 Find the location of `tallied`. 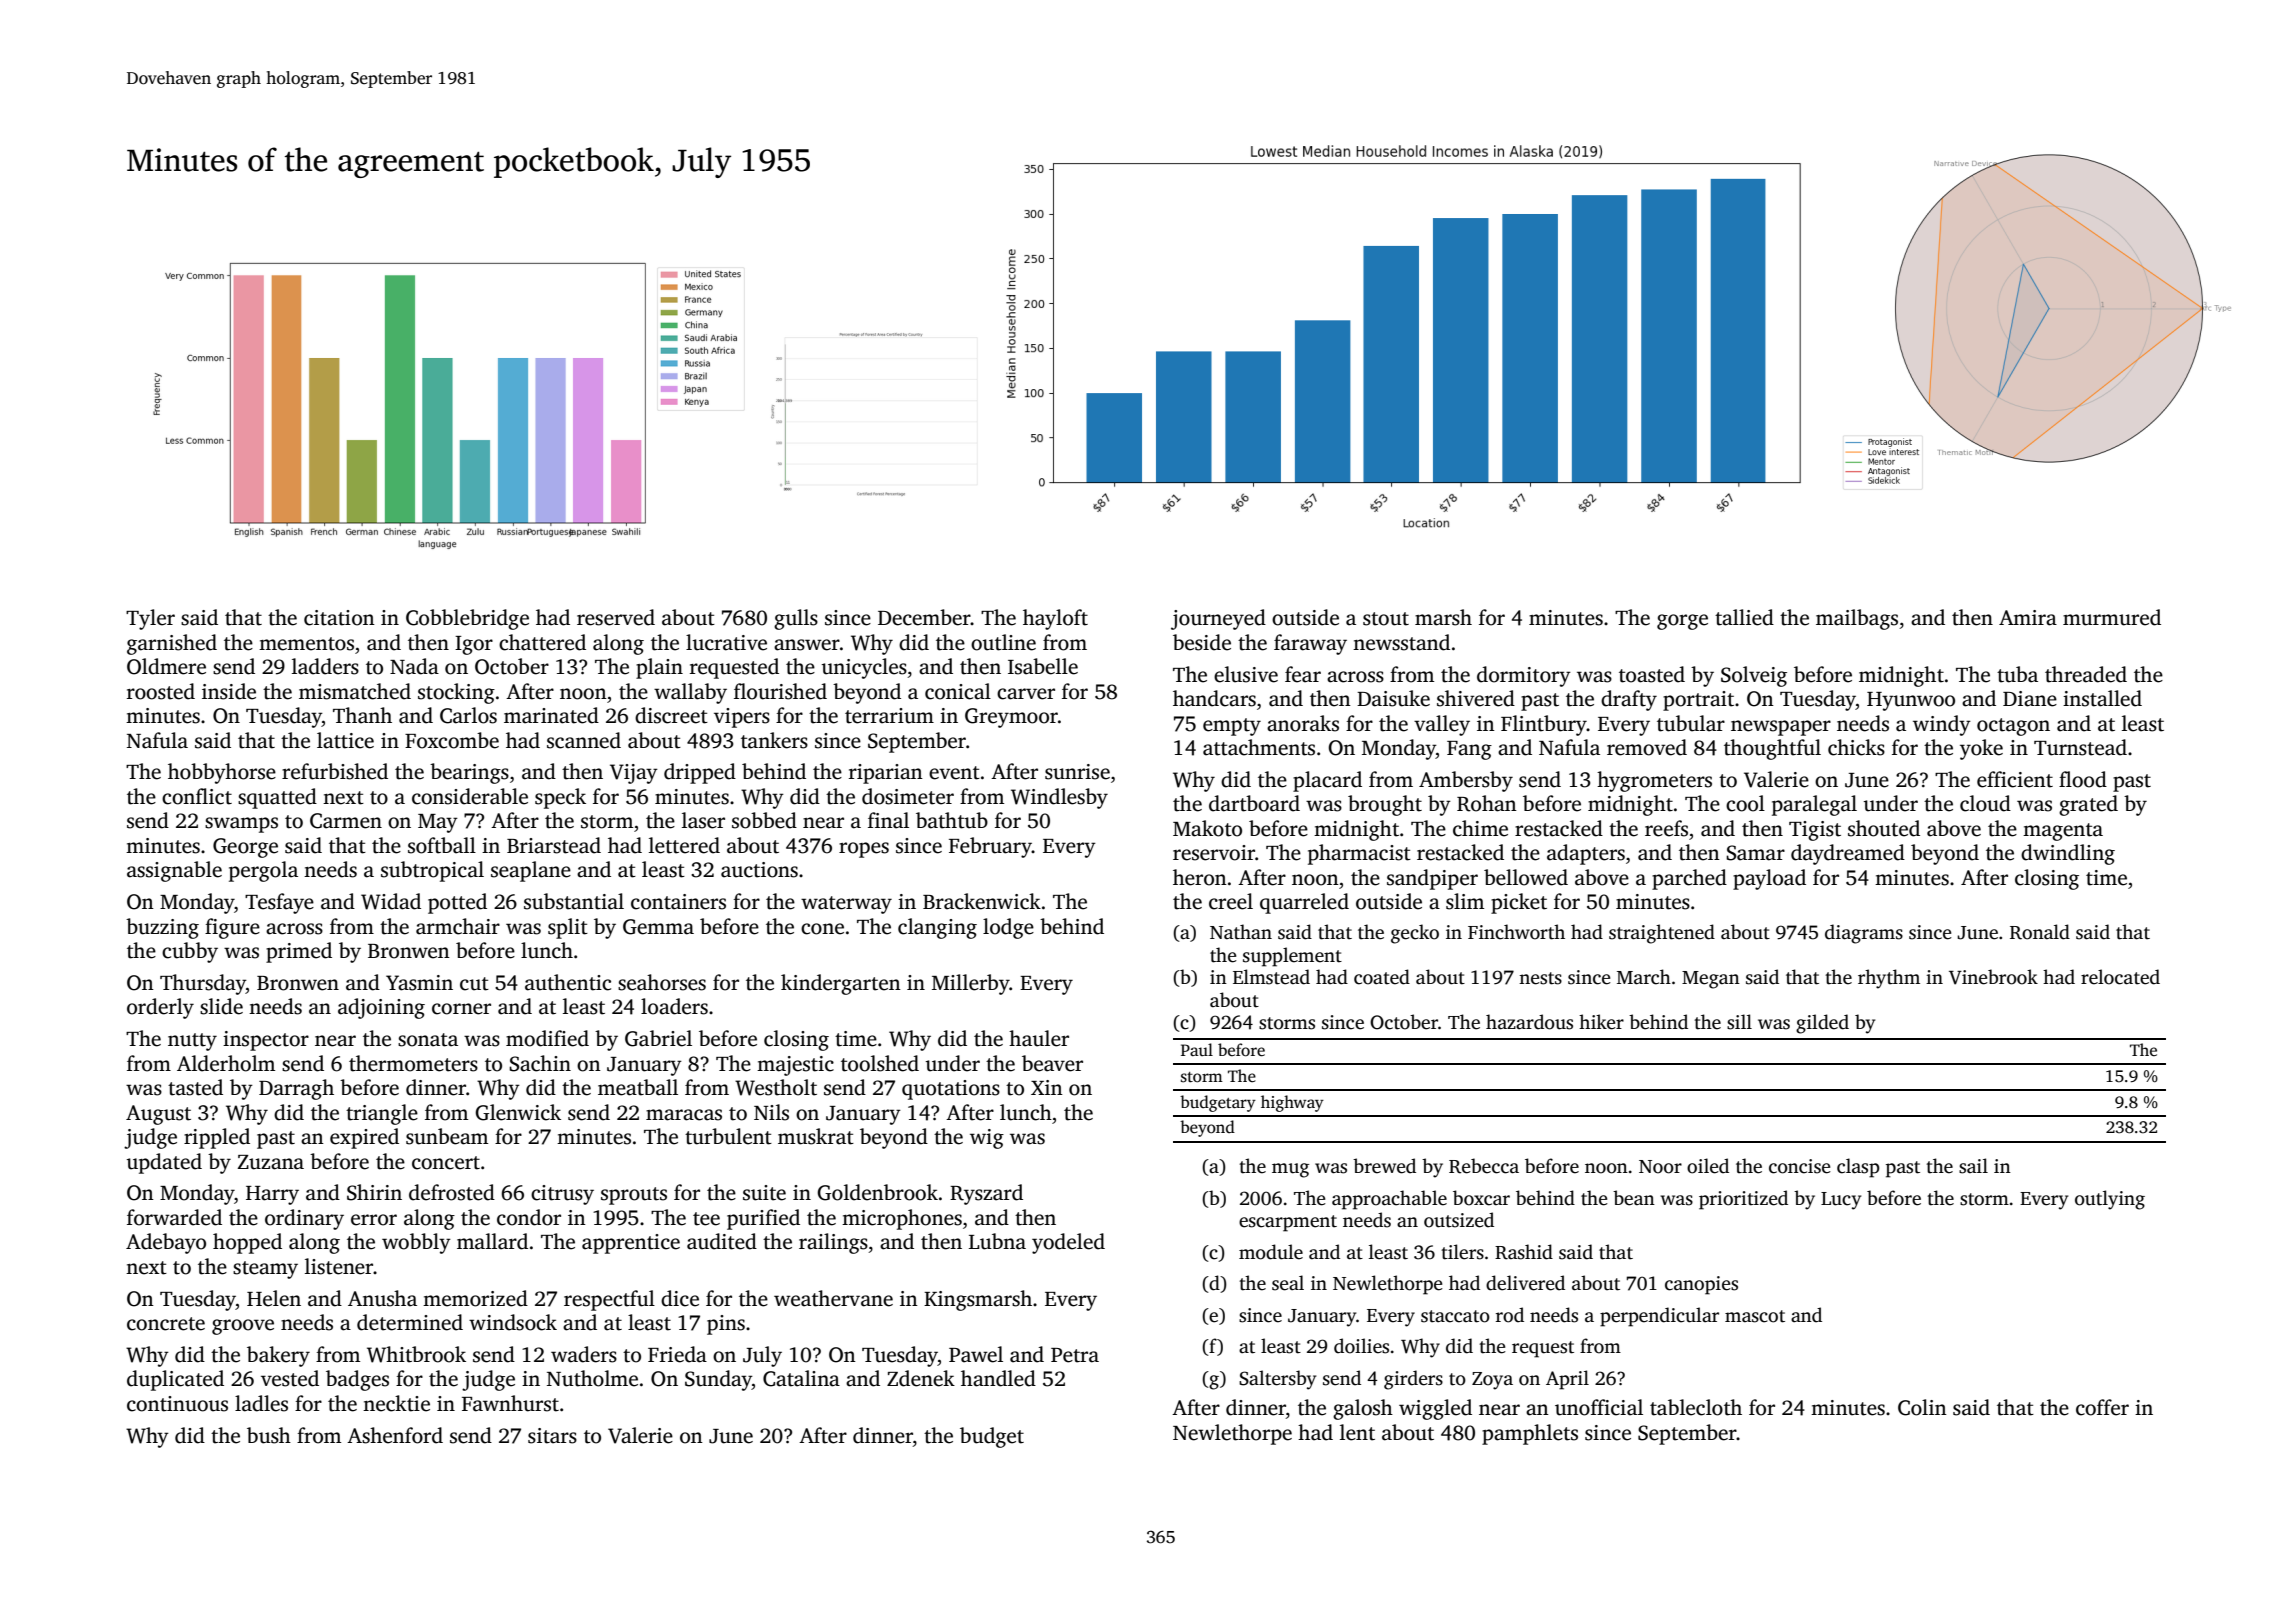

tallied is located at coordinates (1744, 617).
